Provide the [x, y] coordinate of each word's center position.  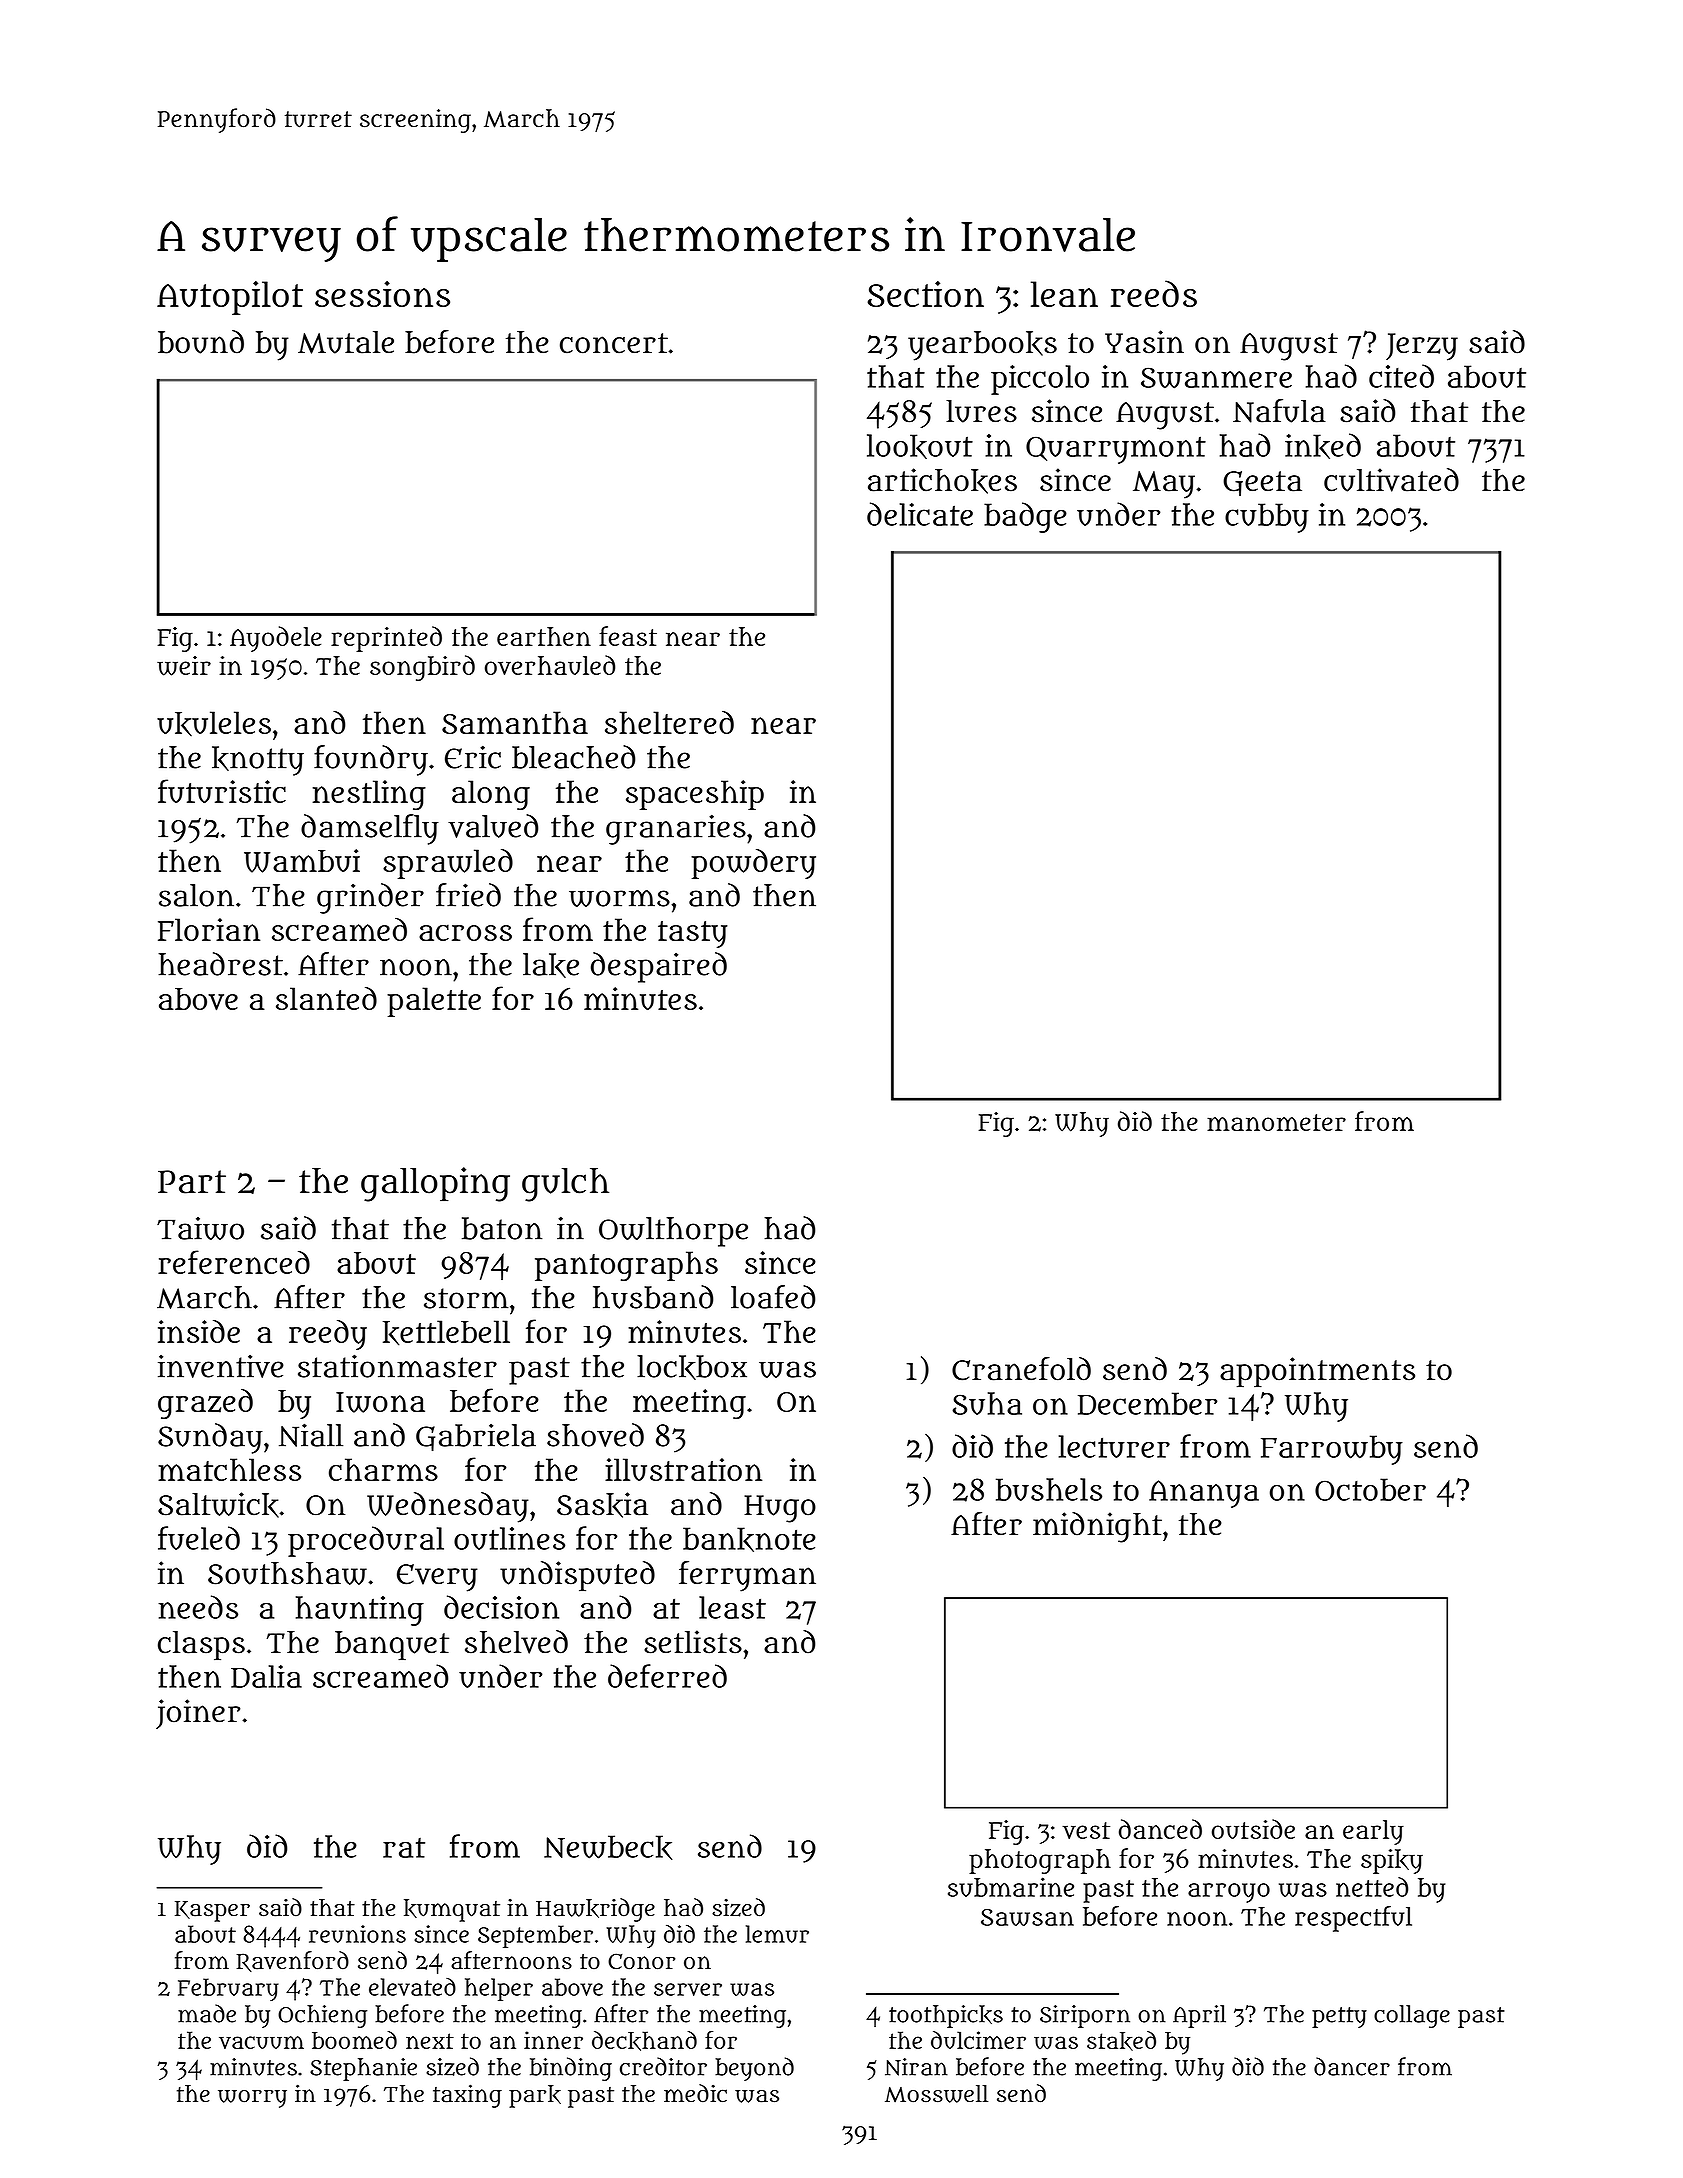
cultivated [1391, 480]
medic [695, 2093]
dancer [1352, 2066]
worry [252, 2099]
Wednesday [448, 1507]
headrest [220, 964]
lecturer [1114, 1446]
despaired [659, 967]
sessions [382, 294]
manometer [1276, 1122]
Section [925, 294]
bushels [1049, 1489]
